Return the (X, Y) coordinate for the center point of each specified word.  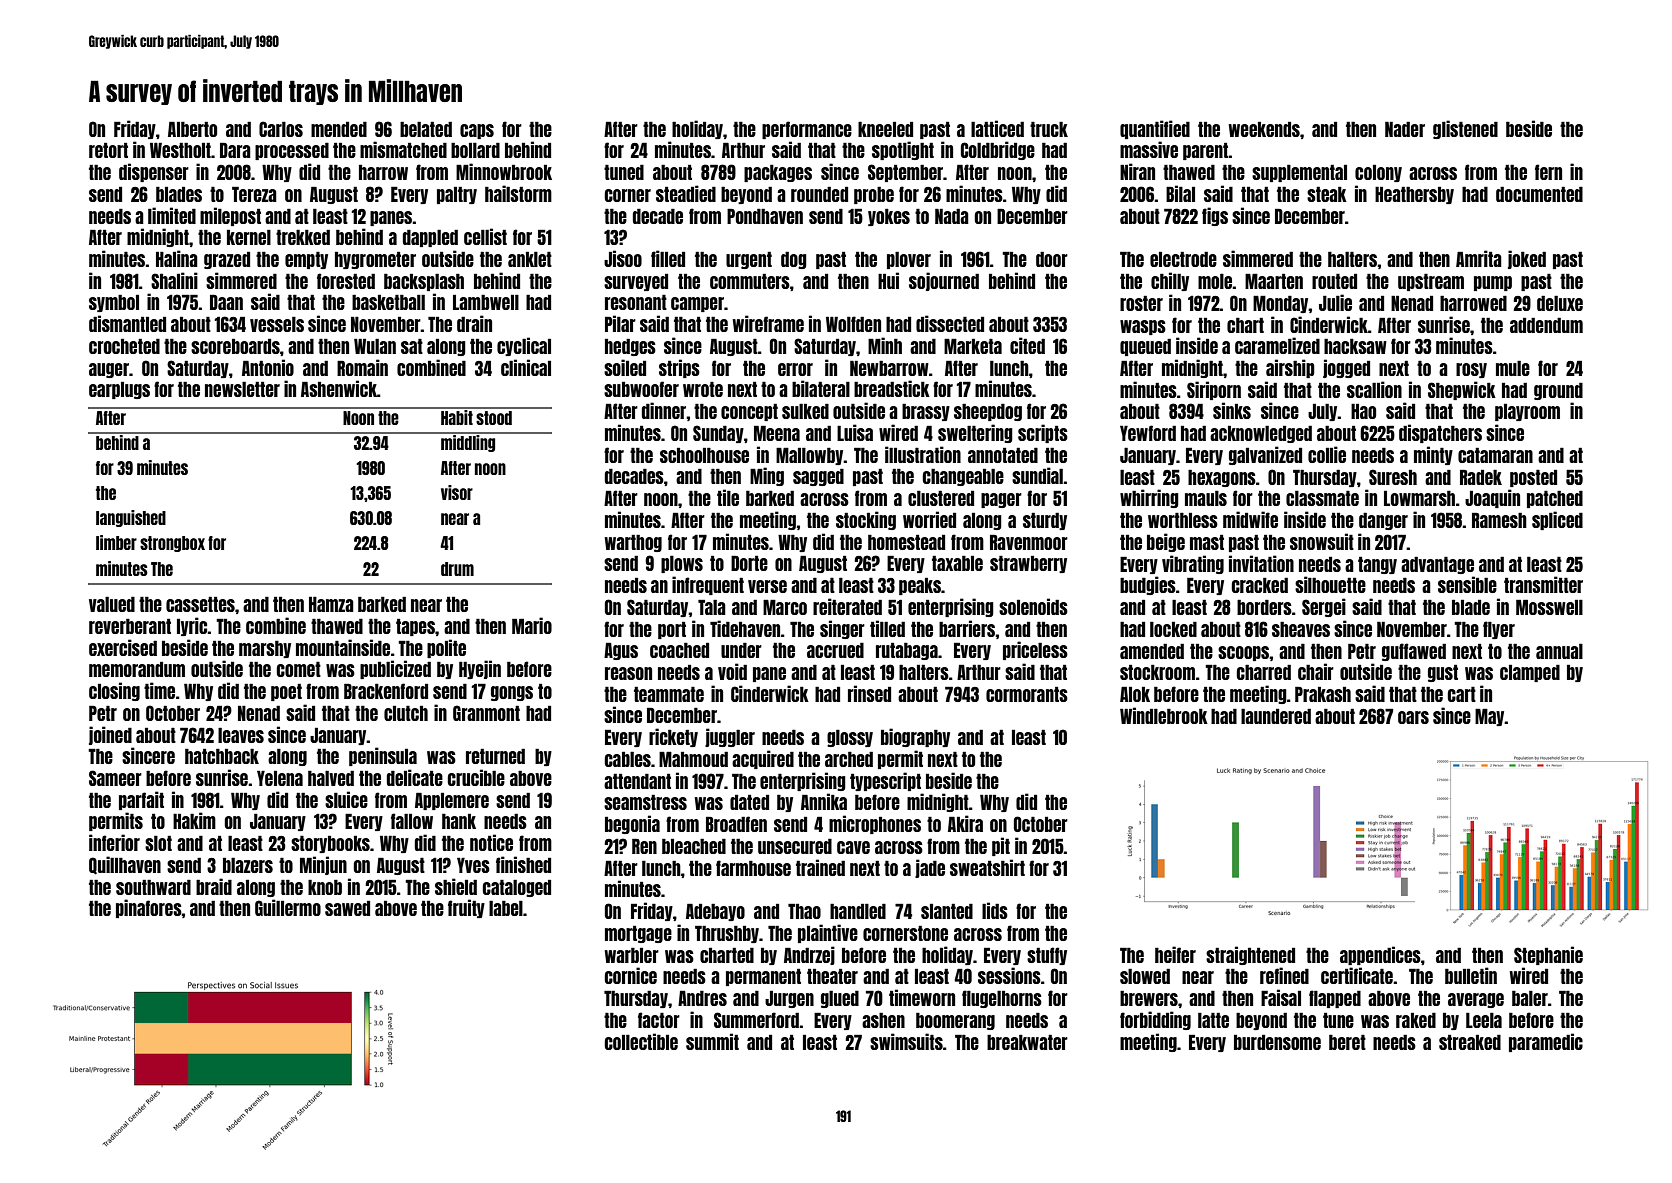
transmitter (1543, 584)
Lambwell (486, 302)
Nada (952, 216)
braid (214, 886)
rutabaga (907, 651)
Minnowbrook (504, 171)
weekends (1264, 129)
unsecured (795, 846)
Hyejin (480, 669)
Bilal (1180, 193)
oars (1413, 717)
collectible (641, 1041)
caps (477, 131)
